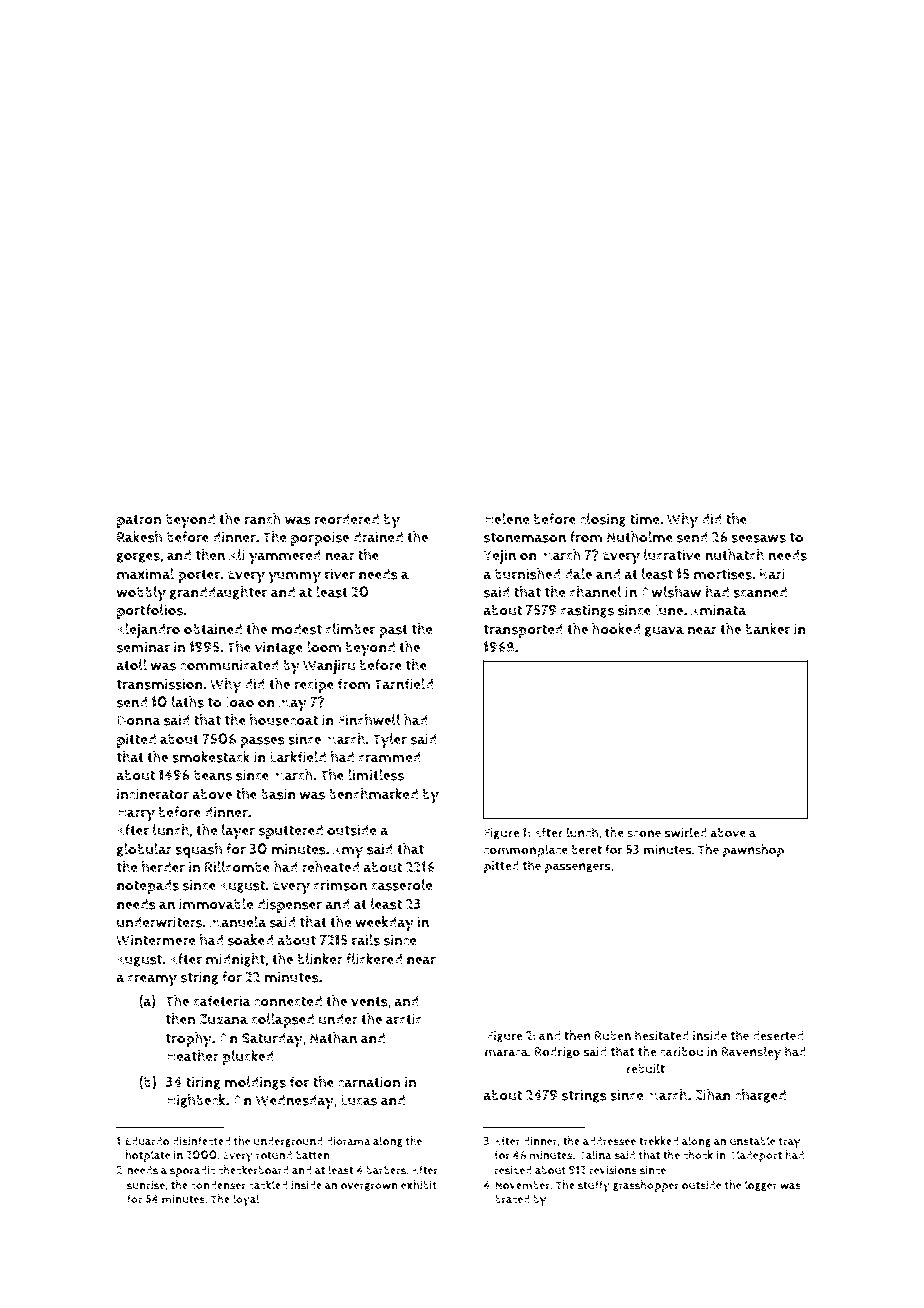  I want to click on seesaws, so click(758, 538).
